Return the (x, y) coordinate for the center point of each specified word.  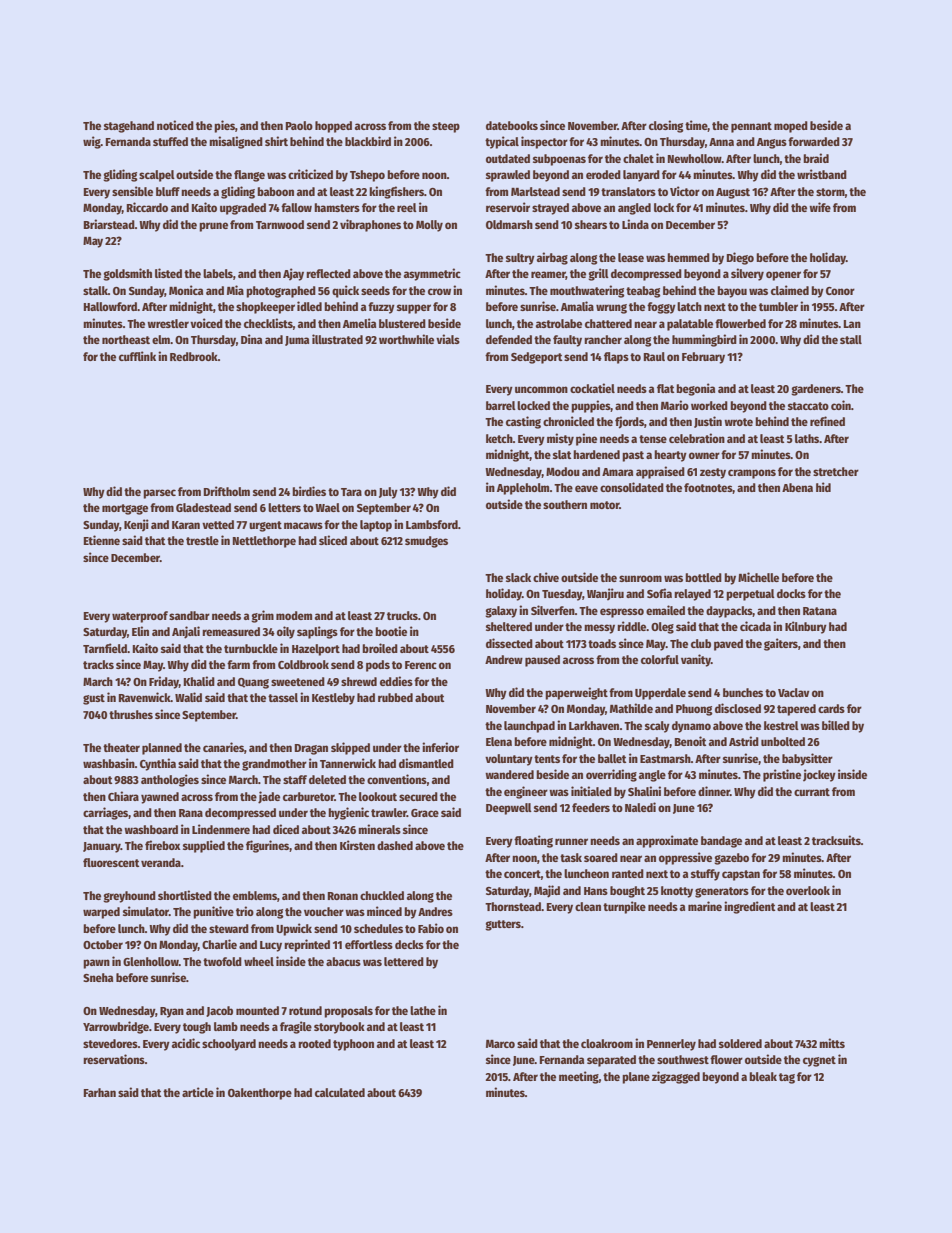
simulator (146, 911)
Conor (840, 291)
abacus (343, 961)
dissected (509, 643)
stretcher (836, 471)
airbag (552, 258)
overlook (808, 890)
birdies (309, 491)
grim (262, 616)
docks (791, 593)
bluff (168, 191)
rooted (314, 1043)
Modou (563, 471)
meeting (579, 1077)
